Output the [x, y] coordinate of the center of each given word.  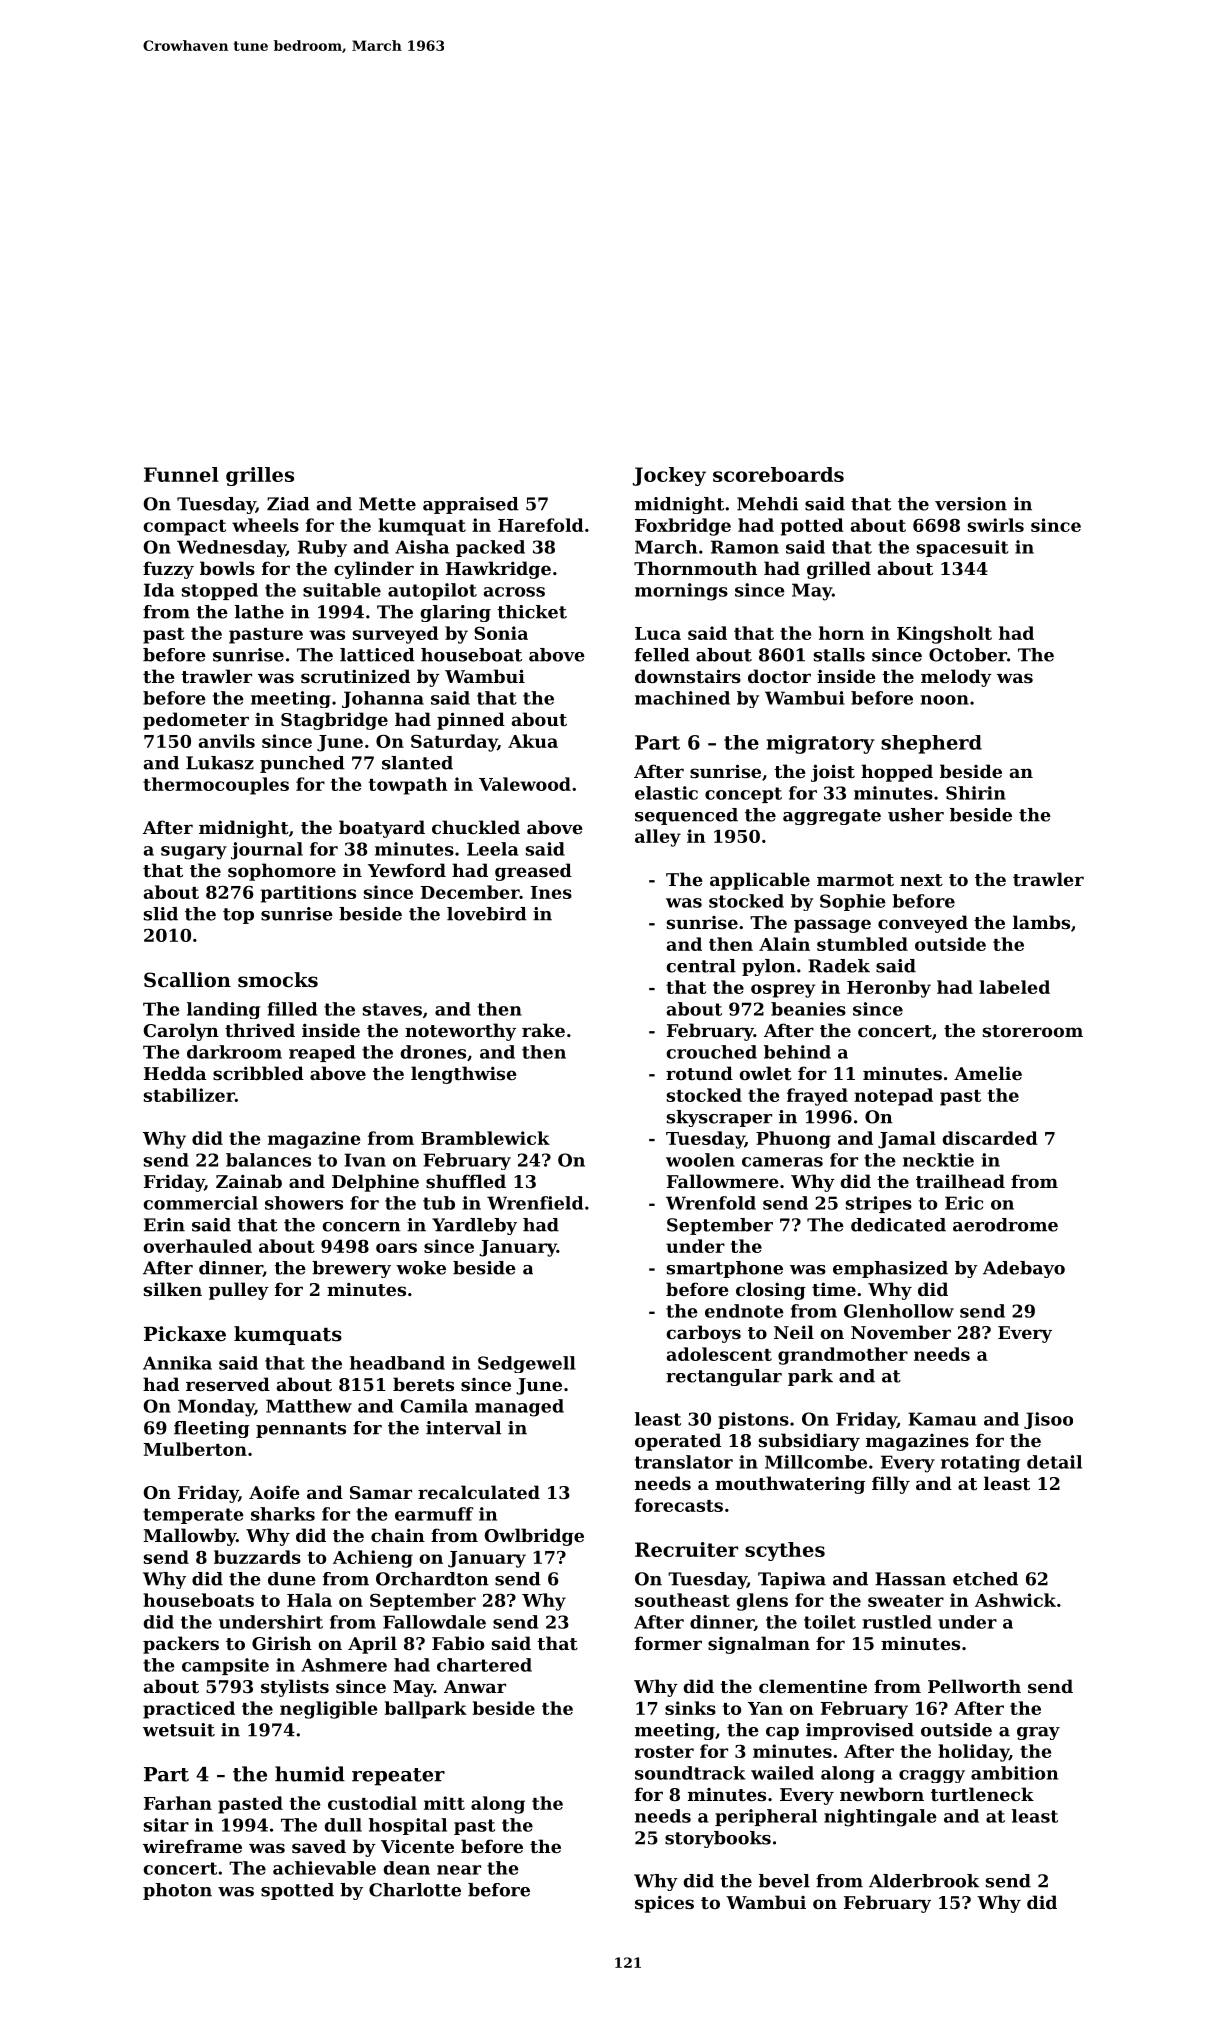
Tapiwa [792, 1580]
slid [161, 914]
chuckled [476, 827]
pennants [301, 1430]
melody [956, 678]
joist [833, 773]
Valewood [525, 784]
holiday [973, 1753]
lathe [259, 612]
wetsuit [179, 1730]
